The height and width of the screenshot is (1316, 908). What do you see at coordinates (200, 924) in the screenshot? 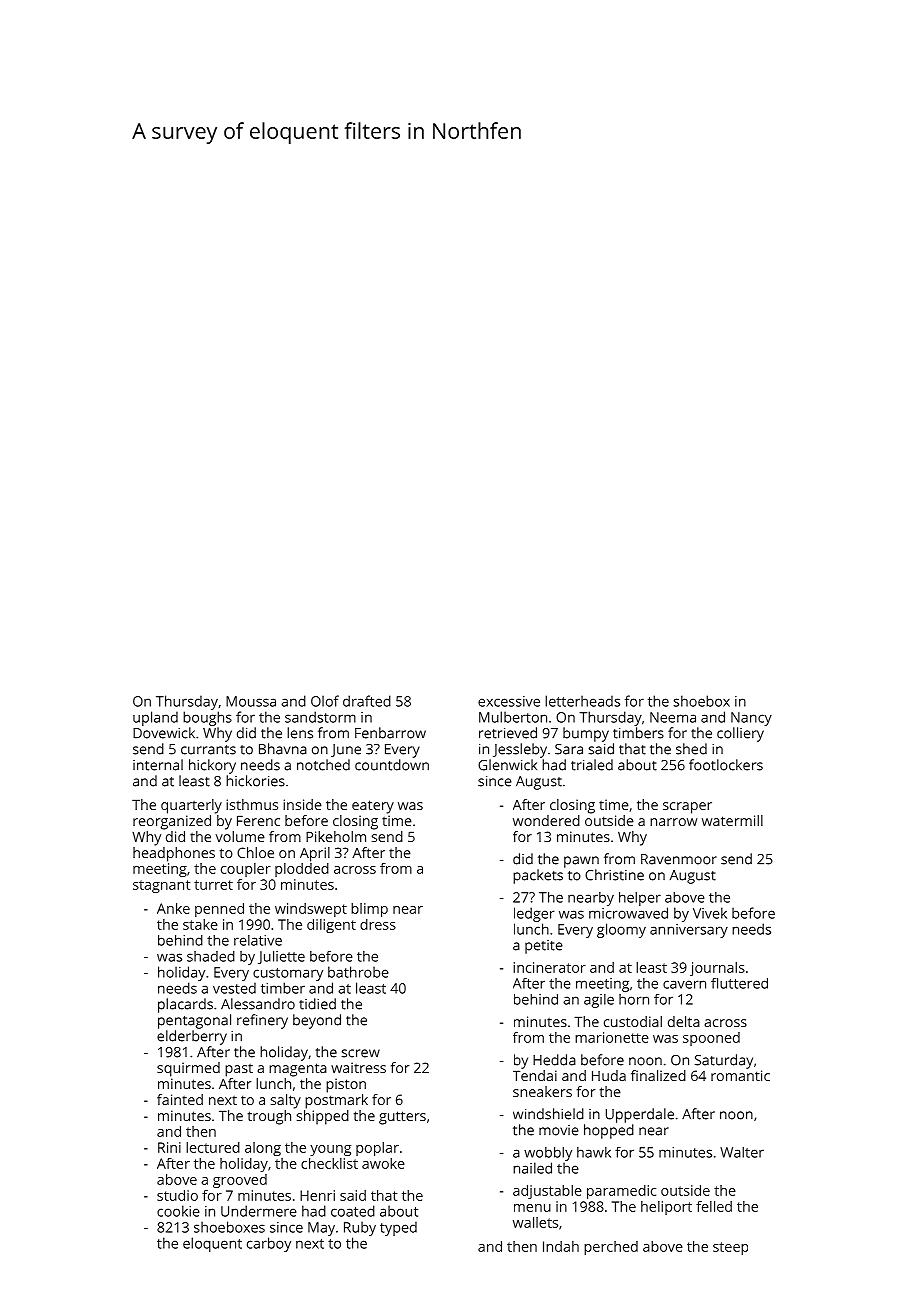
I see `stake` at bounding box center [200, 924].
